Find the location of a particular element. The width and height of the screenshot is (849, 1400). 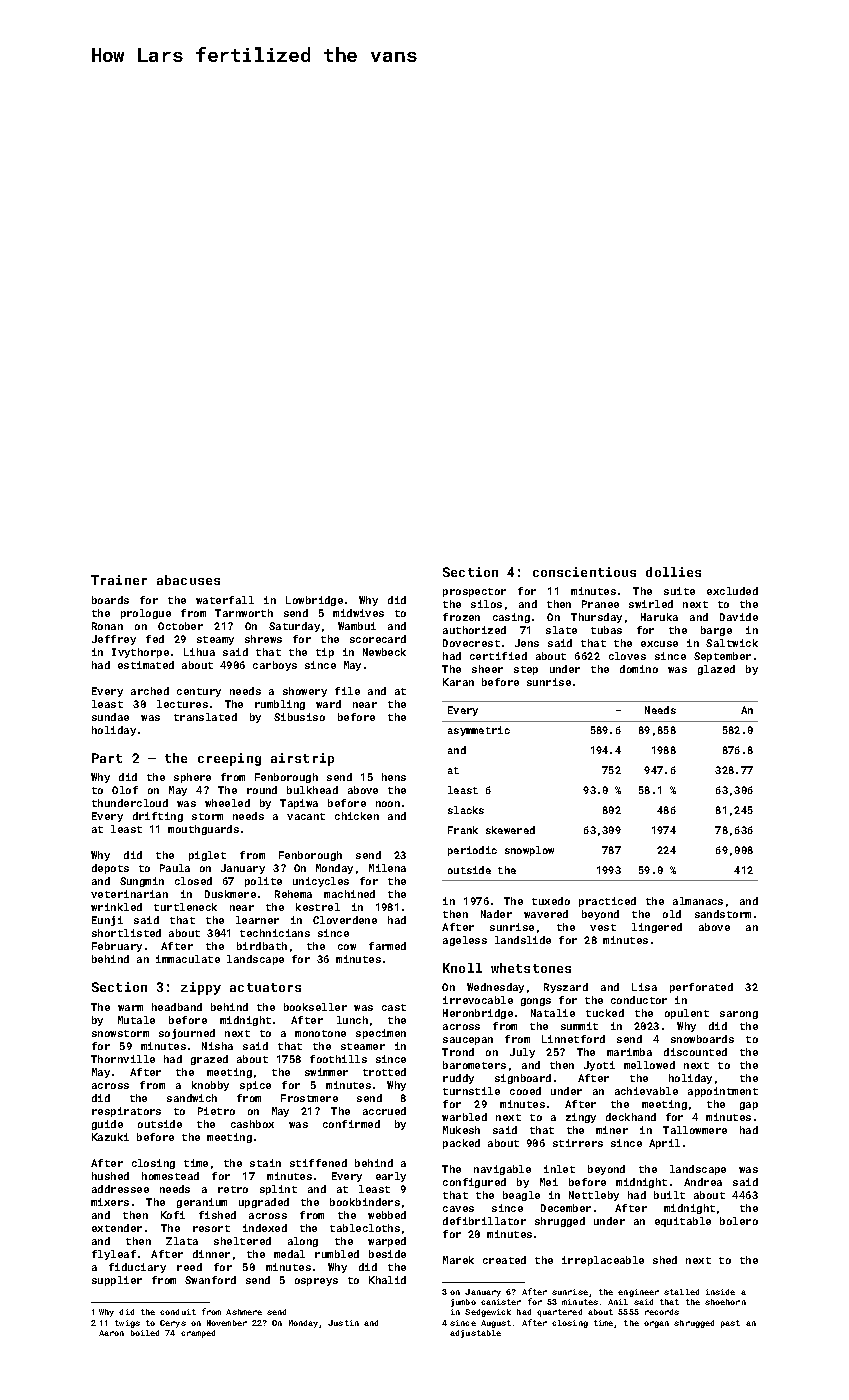

discounted is located at coordinates (695, 1052).
